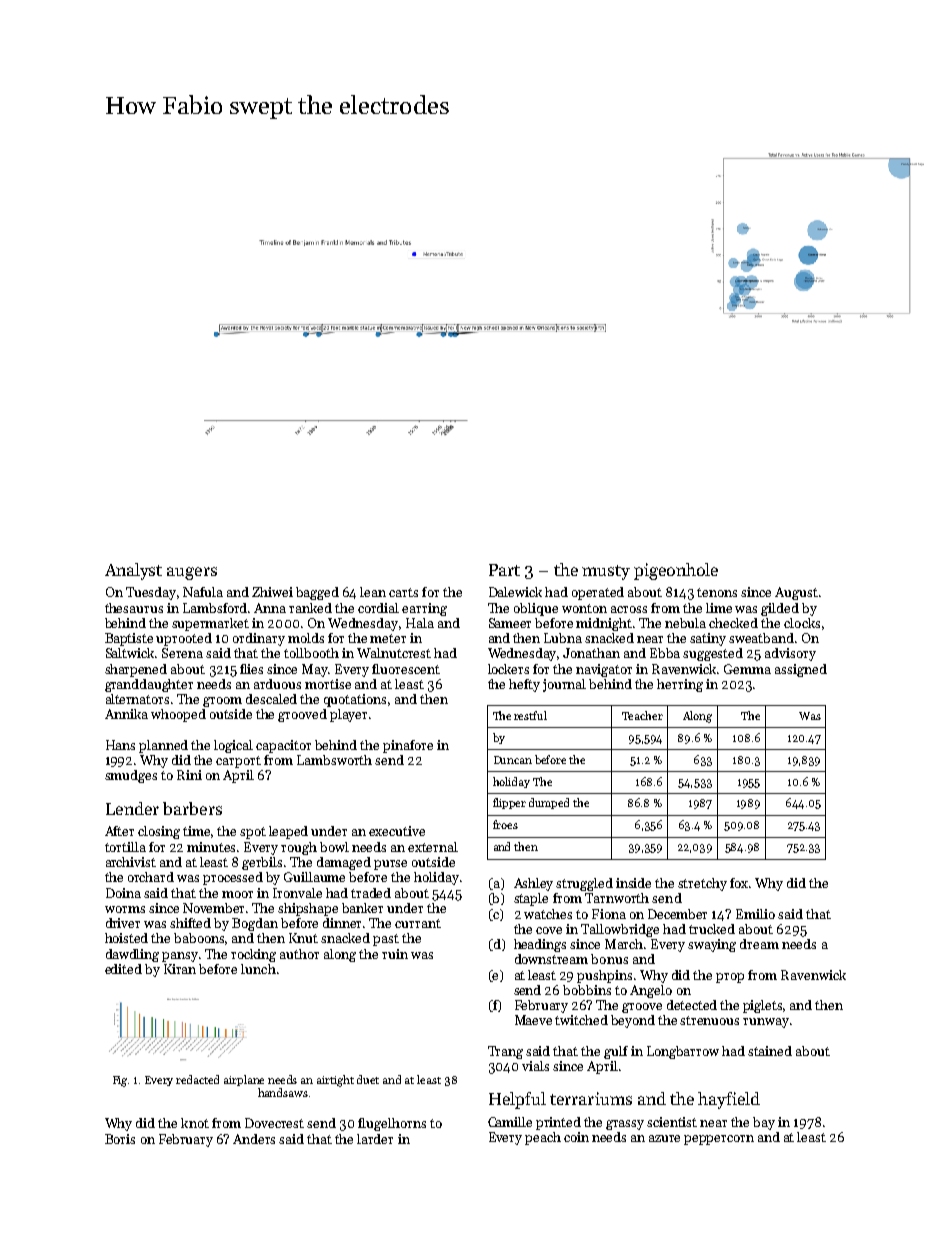 The image size is (952, 1233). I want to click on bobbins, so click(587, 990).
